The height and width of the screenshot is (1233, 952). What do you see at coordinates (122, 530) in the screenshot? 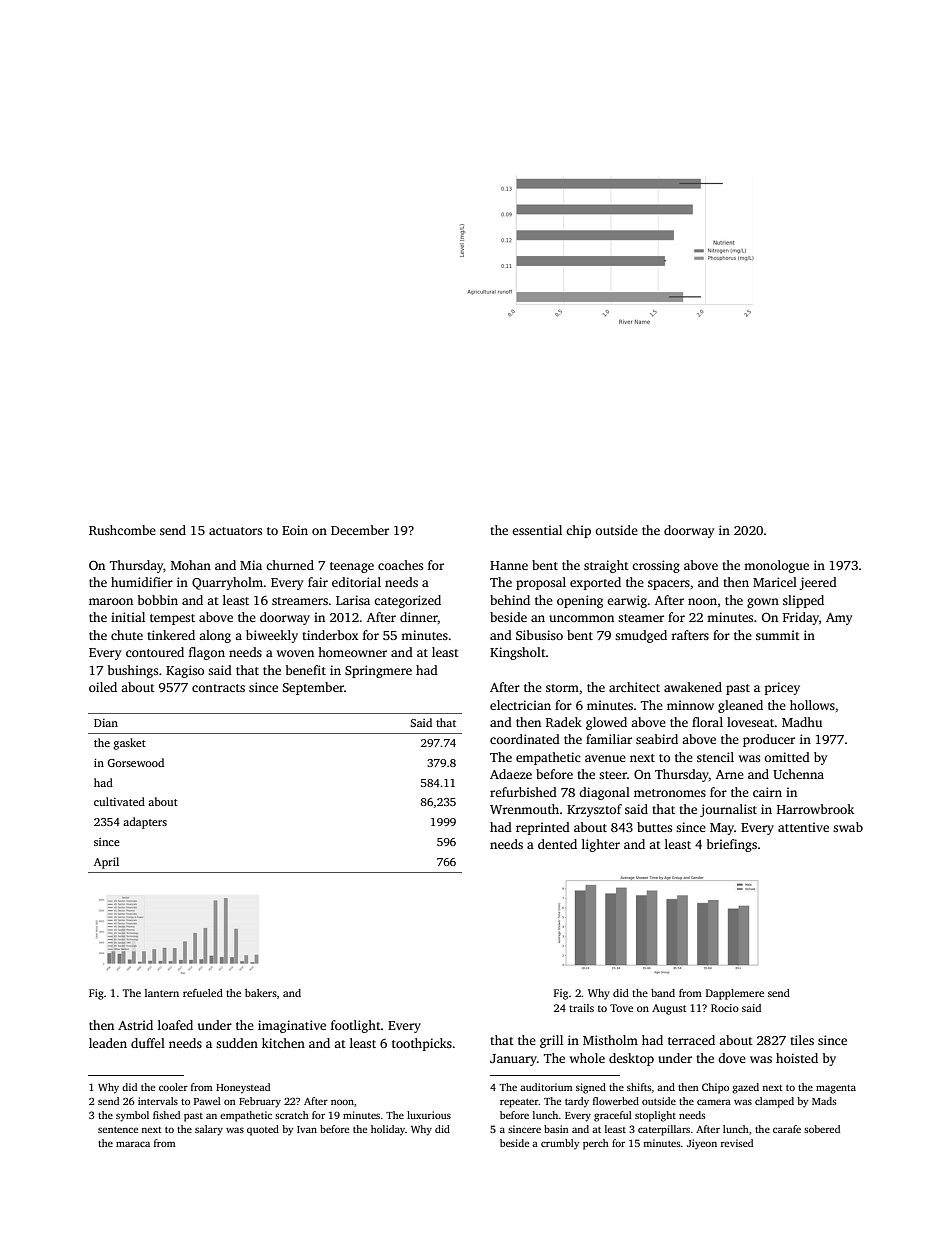
I see `Rushcombe` at bounding box center [122, 530].
